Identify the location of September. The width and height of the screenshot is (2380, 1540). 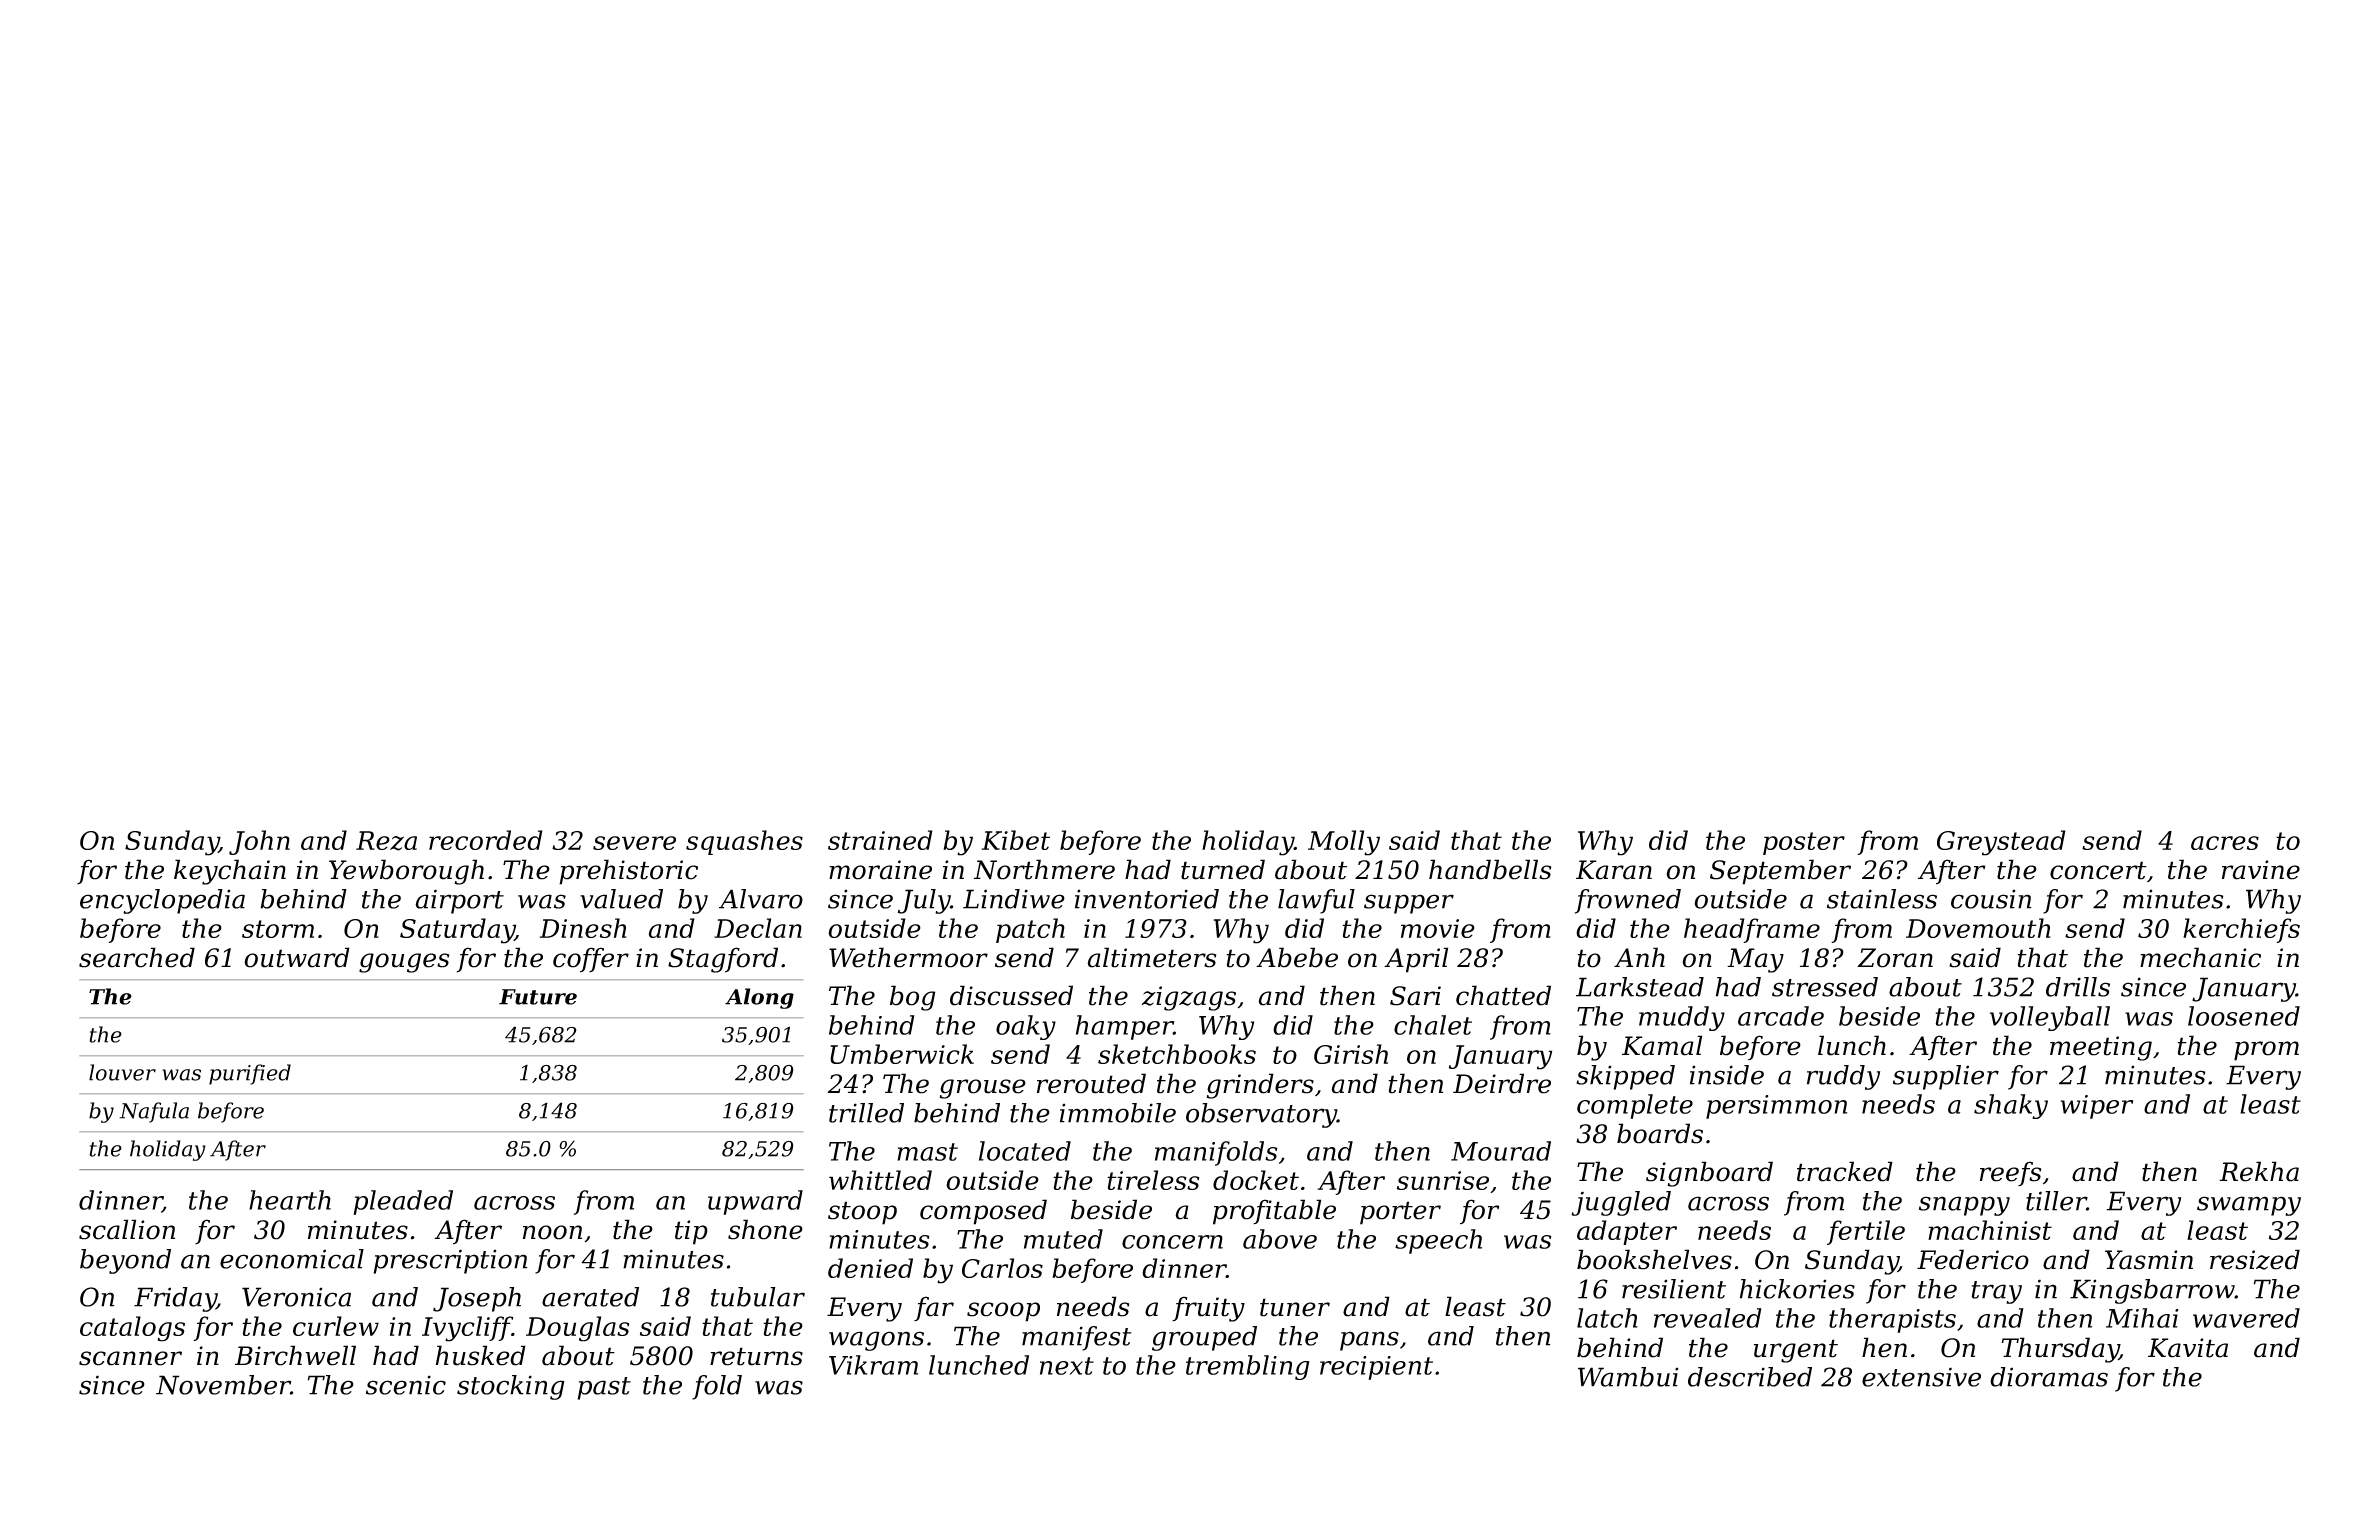
(1780, 872).
